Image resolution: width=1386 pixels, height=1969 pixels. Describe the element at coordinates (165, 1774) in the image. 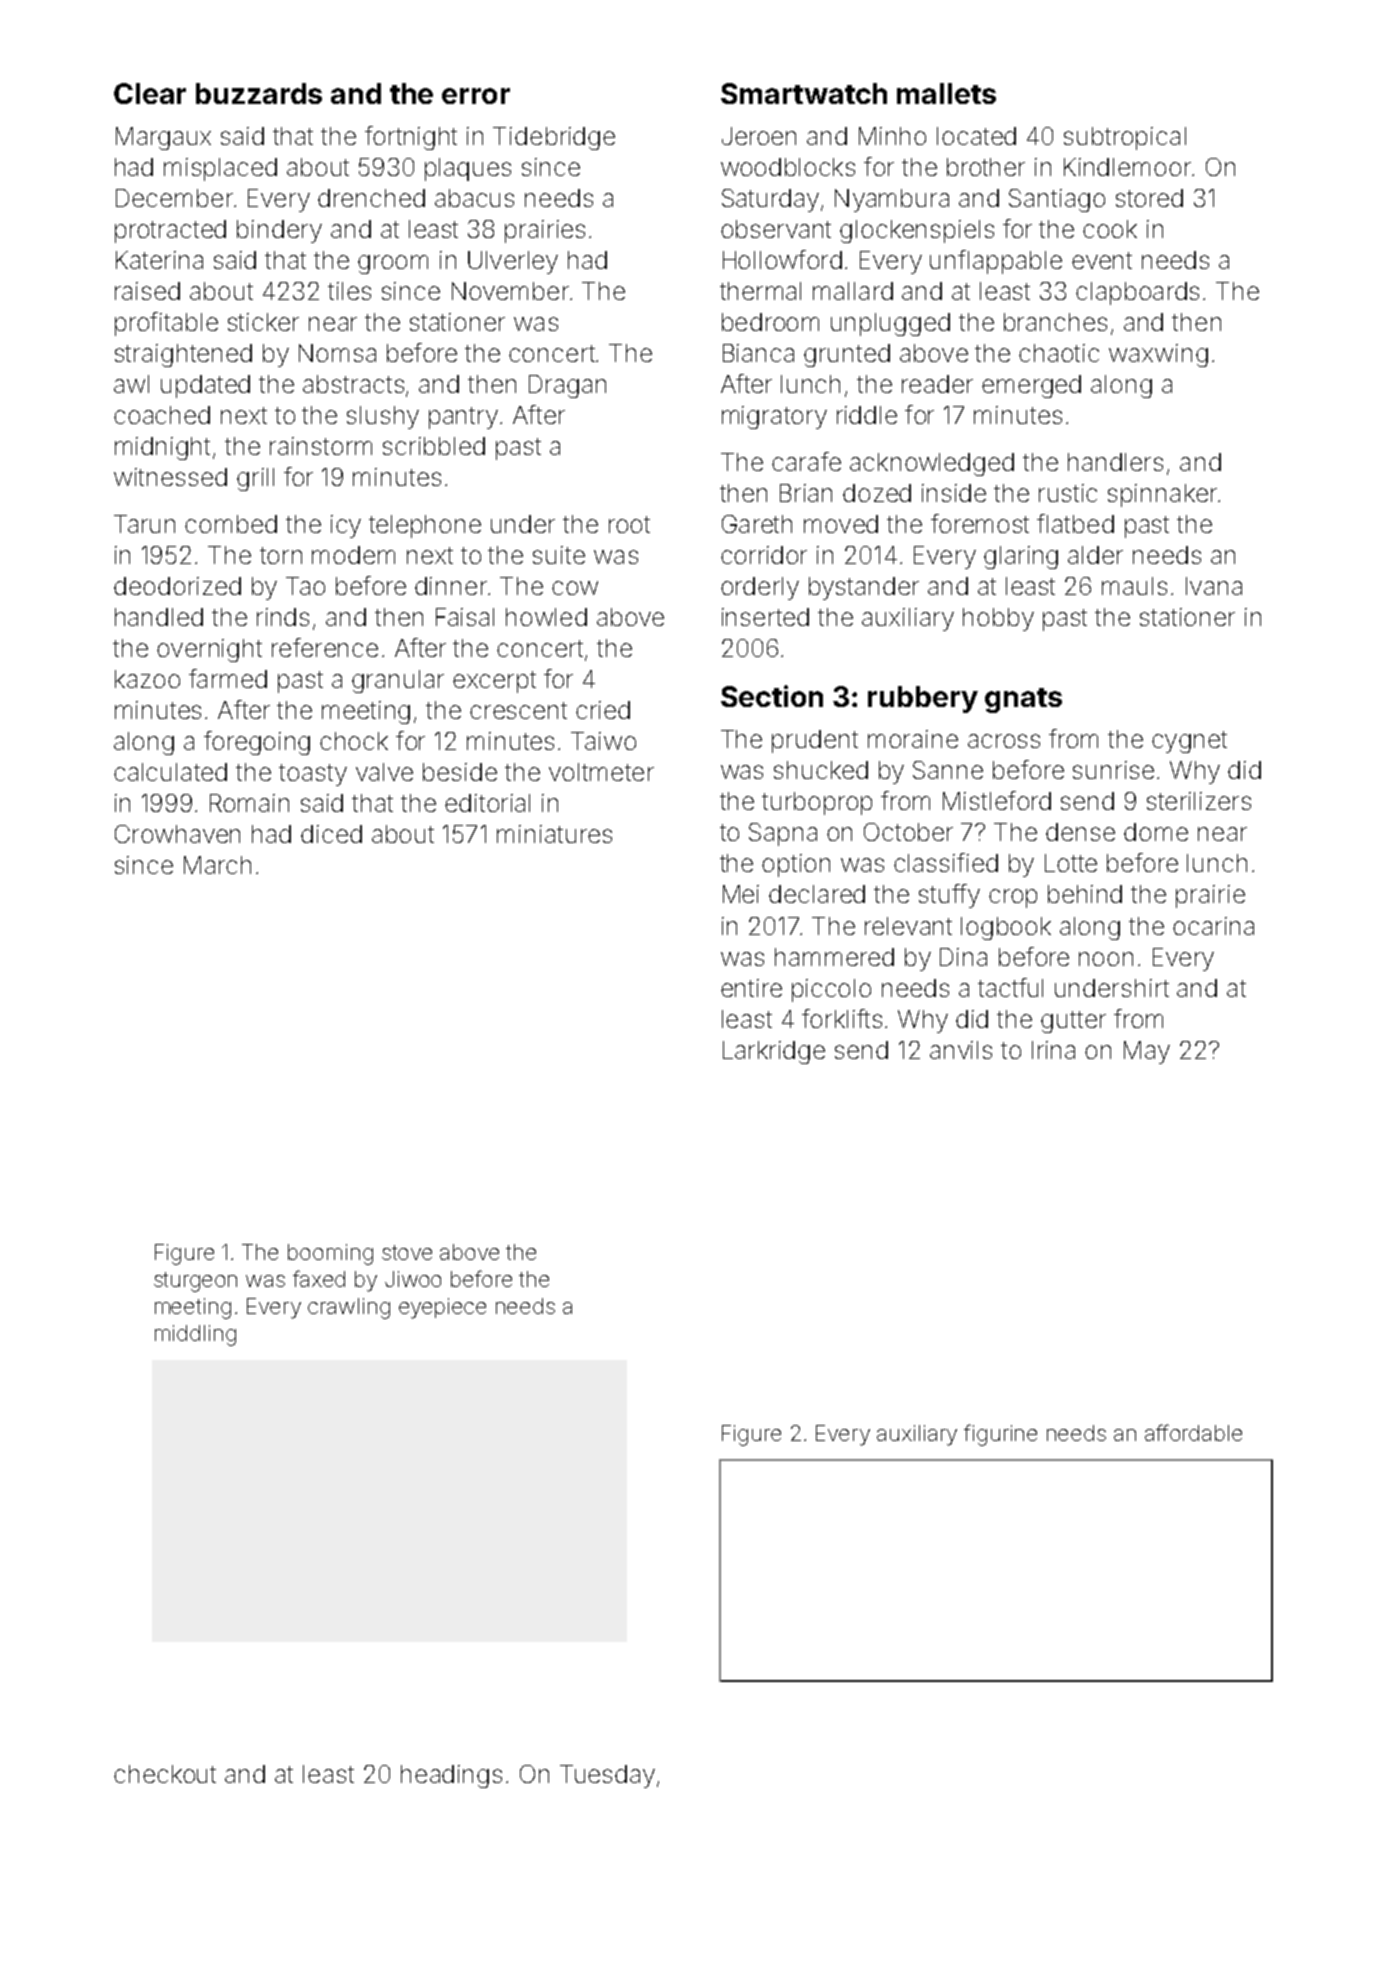

I see `checkout` at that location.
